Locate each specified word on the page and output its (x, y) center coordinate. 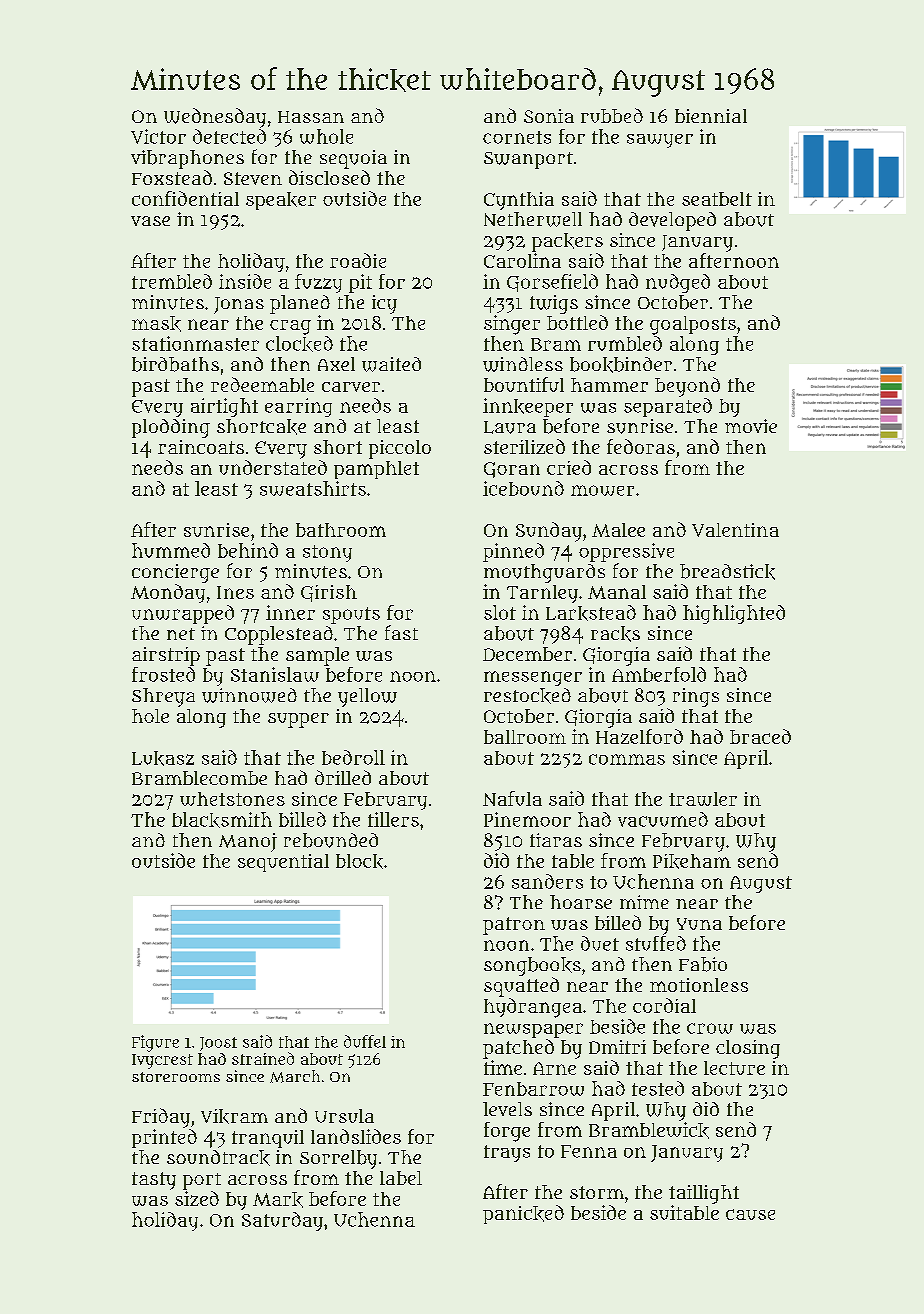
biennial (711, 116)
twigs (554, 304)
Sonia (549, 116)
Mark (278, 1200)
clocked (299, 344)
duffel (365, 1041)
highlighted (734, 614)
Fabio (703, 964)
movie (751, 426)
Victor (158, 136)
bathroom (341, 530)
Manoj (248, 842)
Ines (235, 592)
